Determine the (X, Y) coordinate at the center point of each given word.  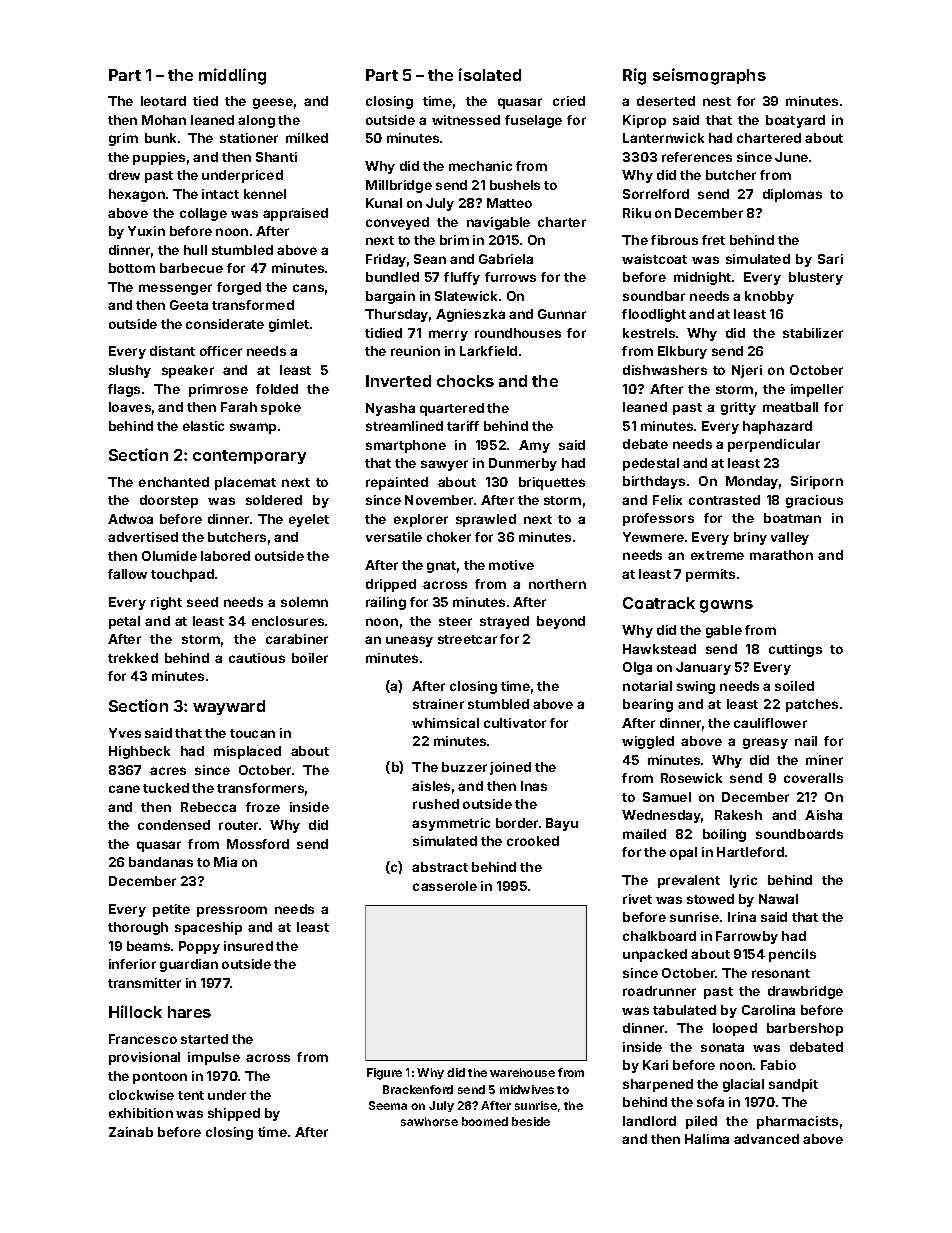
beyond (561, 622)
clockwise (141, 1095)
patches (812, 705)
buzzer (464, 767)
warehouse (522, 1072)
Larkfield (488, 351)
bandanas (161, 862)
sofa (710, 1102)
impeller (817, 390)
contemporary (249, 457)
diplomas (792, 195)
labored (225, 556)
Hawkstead (659, 649)
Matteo (509, 203)
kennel (265, 194)
